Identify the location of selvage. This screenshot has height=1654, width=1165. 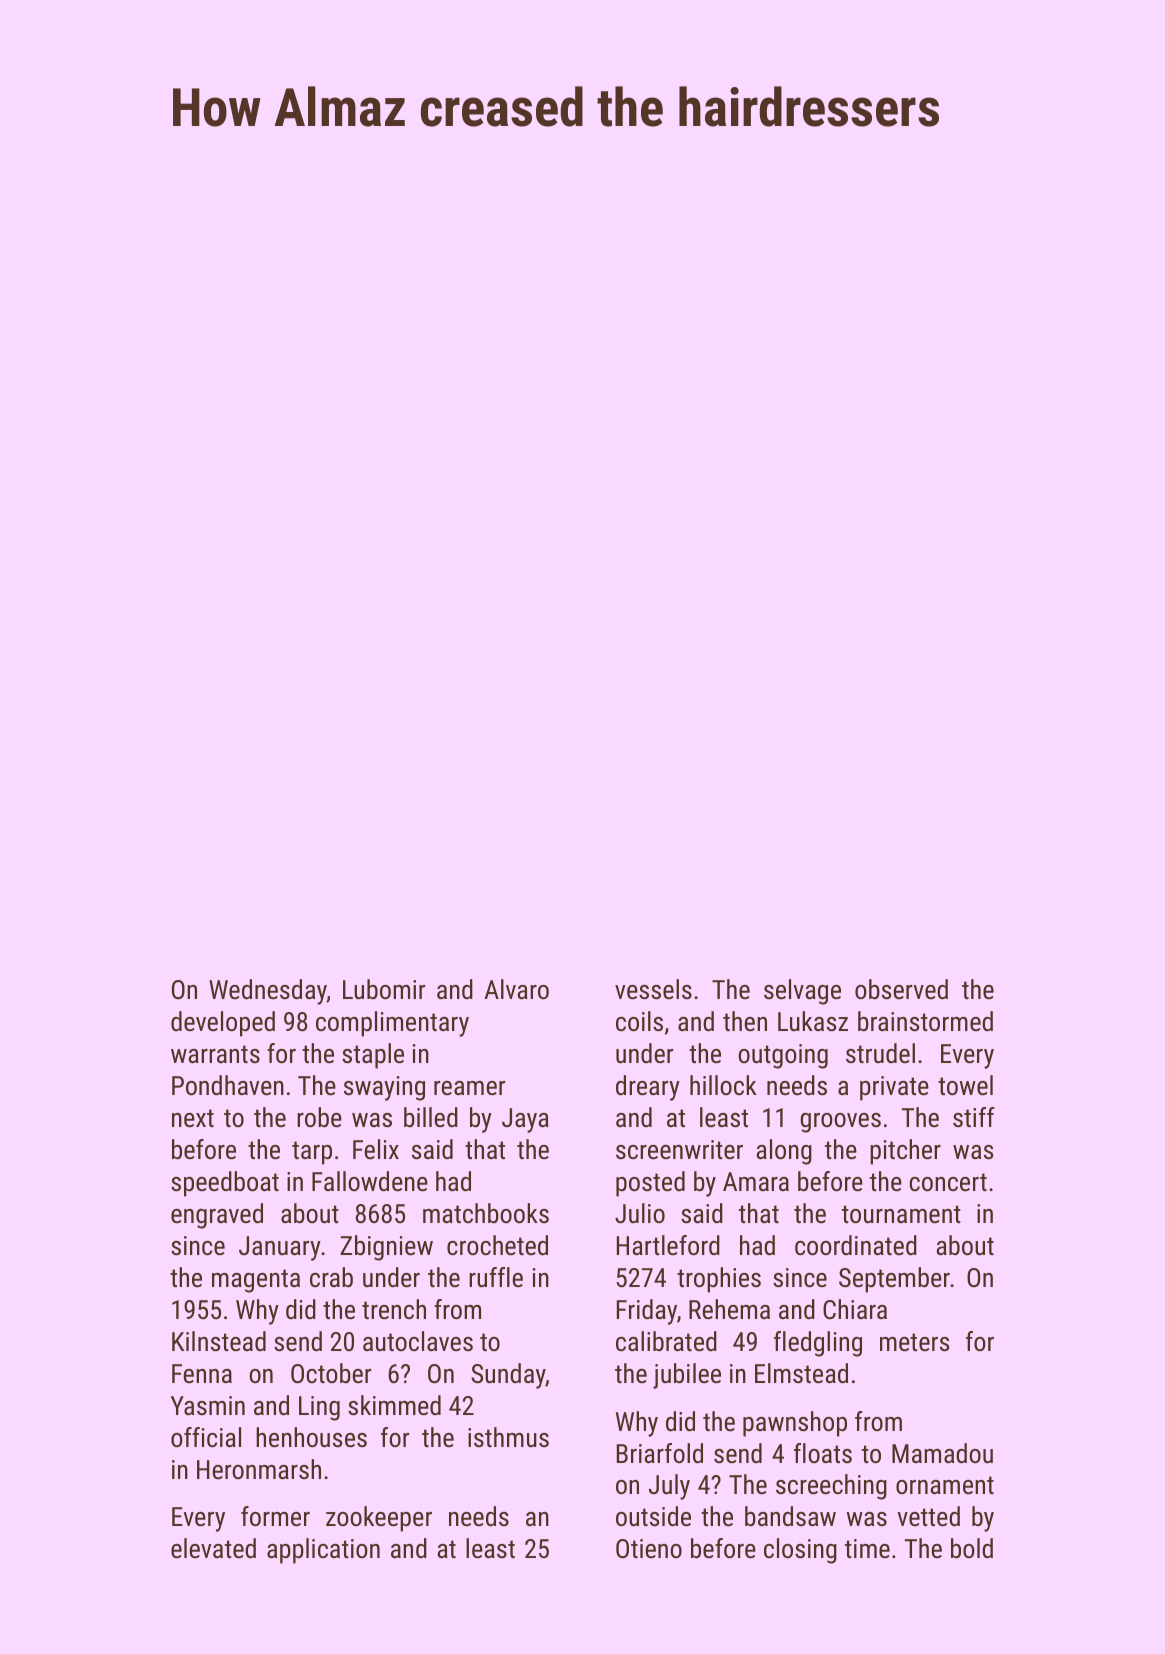
(802, 992).
